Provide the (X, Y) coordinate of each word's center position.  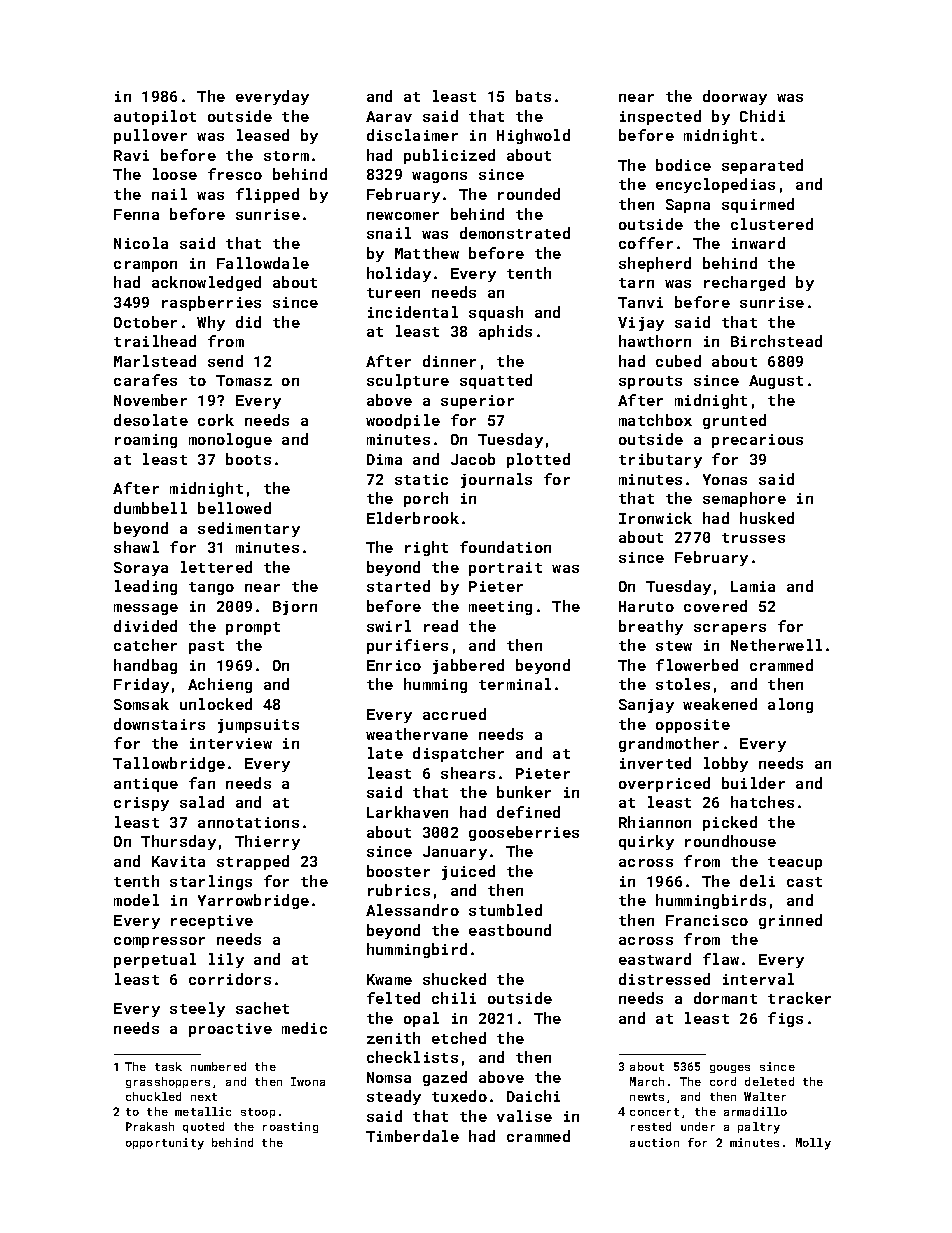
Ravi (131, 155)
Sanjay (646, 706)
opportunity (165, 1144)
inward (758, 243)
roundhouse (730, 841)
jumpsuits (258, 726)
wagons (439, 177)
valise (524, 1116)
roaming (146, 441)
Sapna (688, 206)
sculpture (408, 381)
